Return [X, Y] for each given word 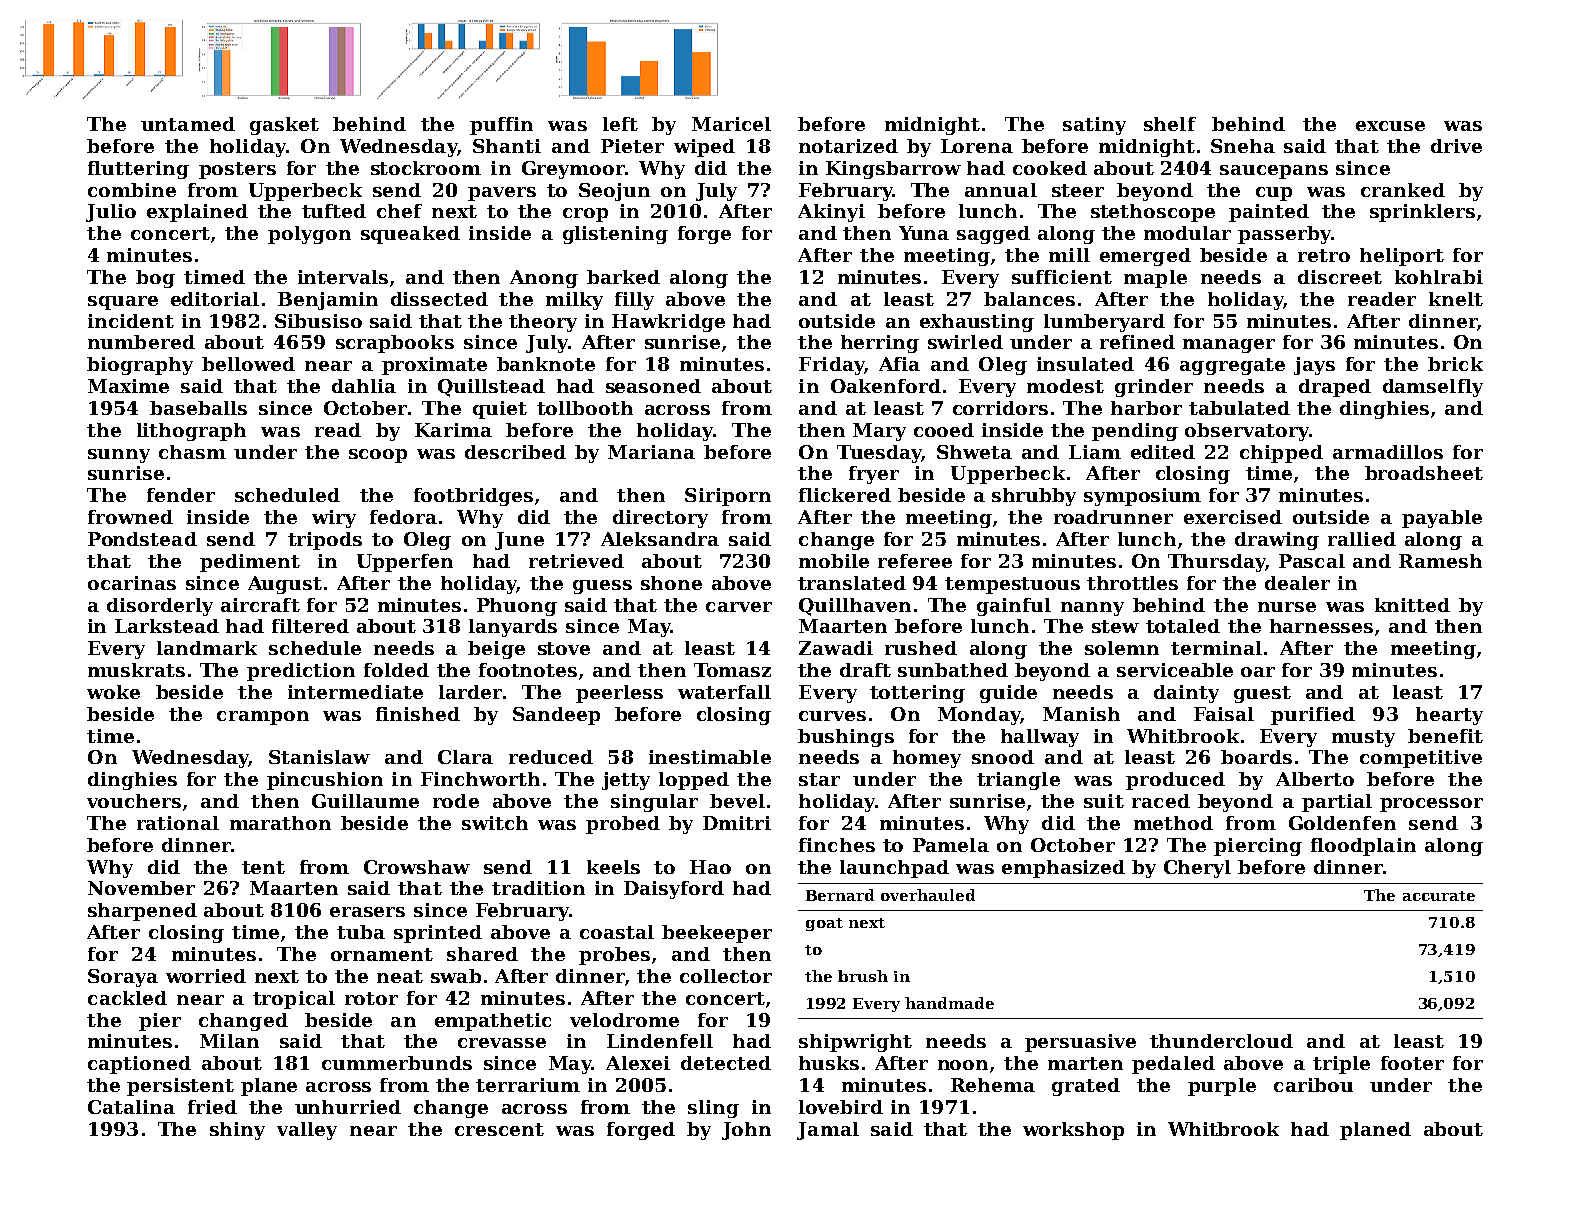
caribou [1313, 1085]
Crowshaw [417, 867]
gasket [284, 126]
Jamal [828, 1131]
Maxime [128, 386]
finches [837, 845]
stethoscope [1153, 213]
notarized [848, 146]
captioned [139, 1065]
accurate [1439, 896]
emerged [1145, 257]
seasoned [653, 386]
